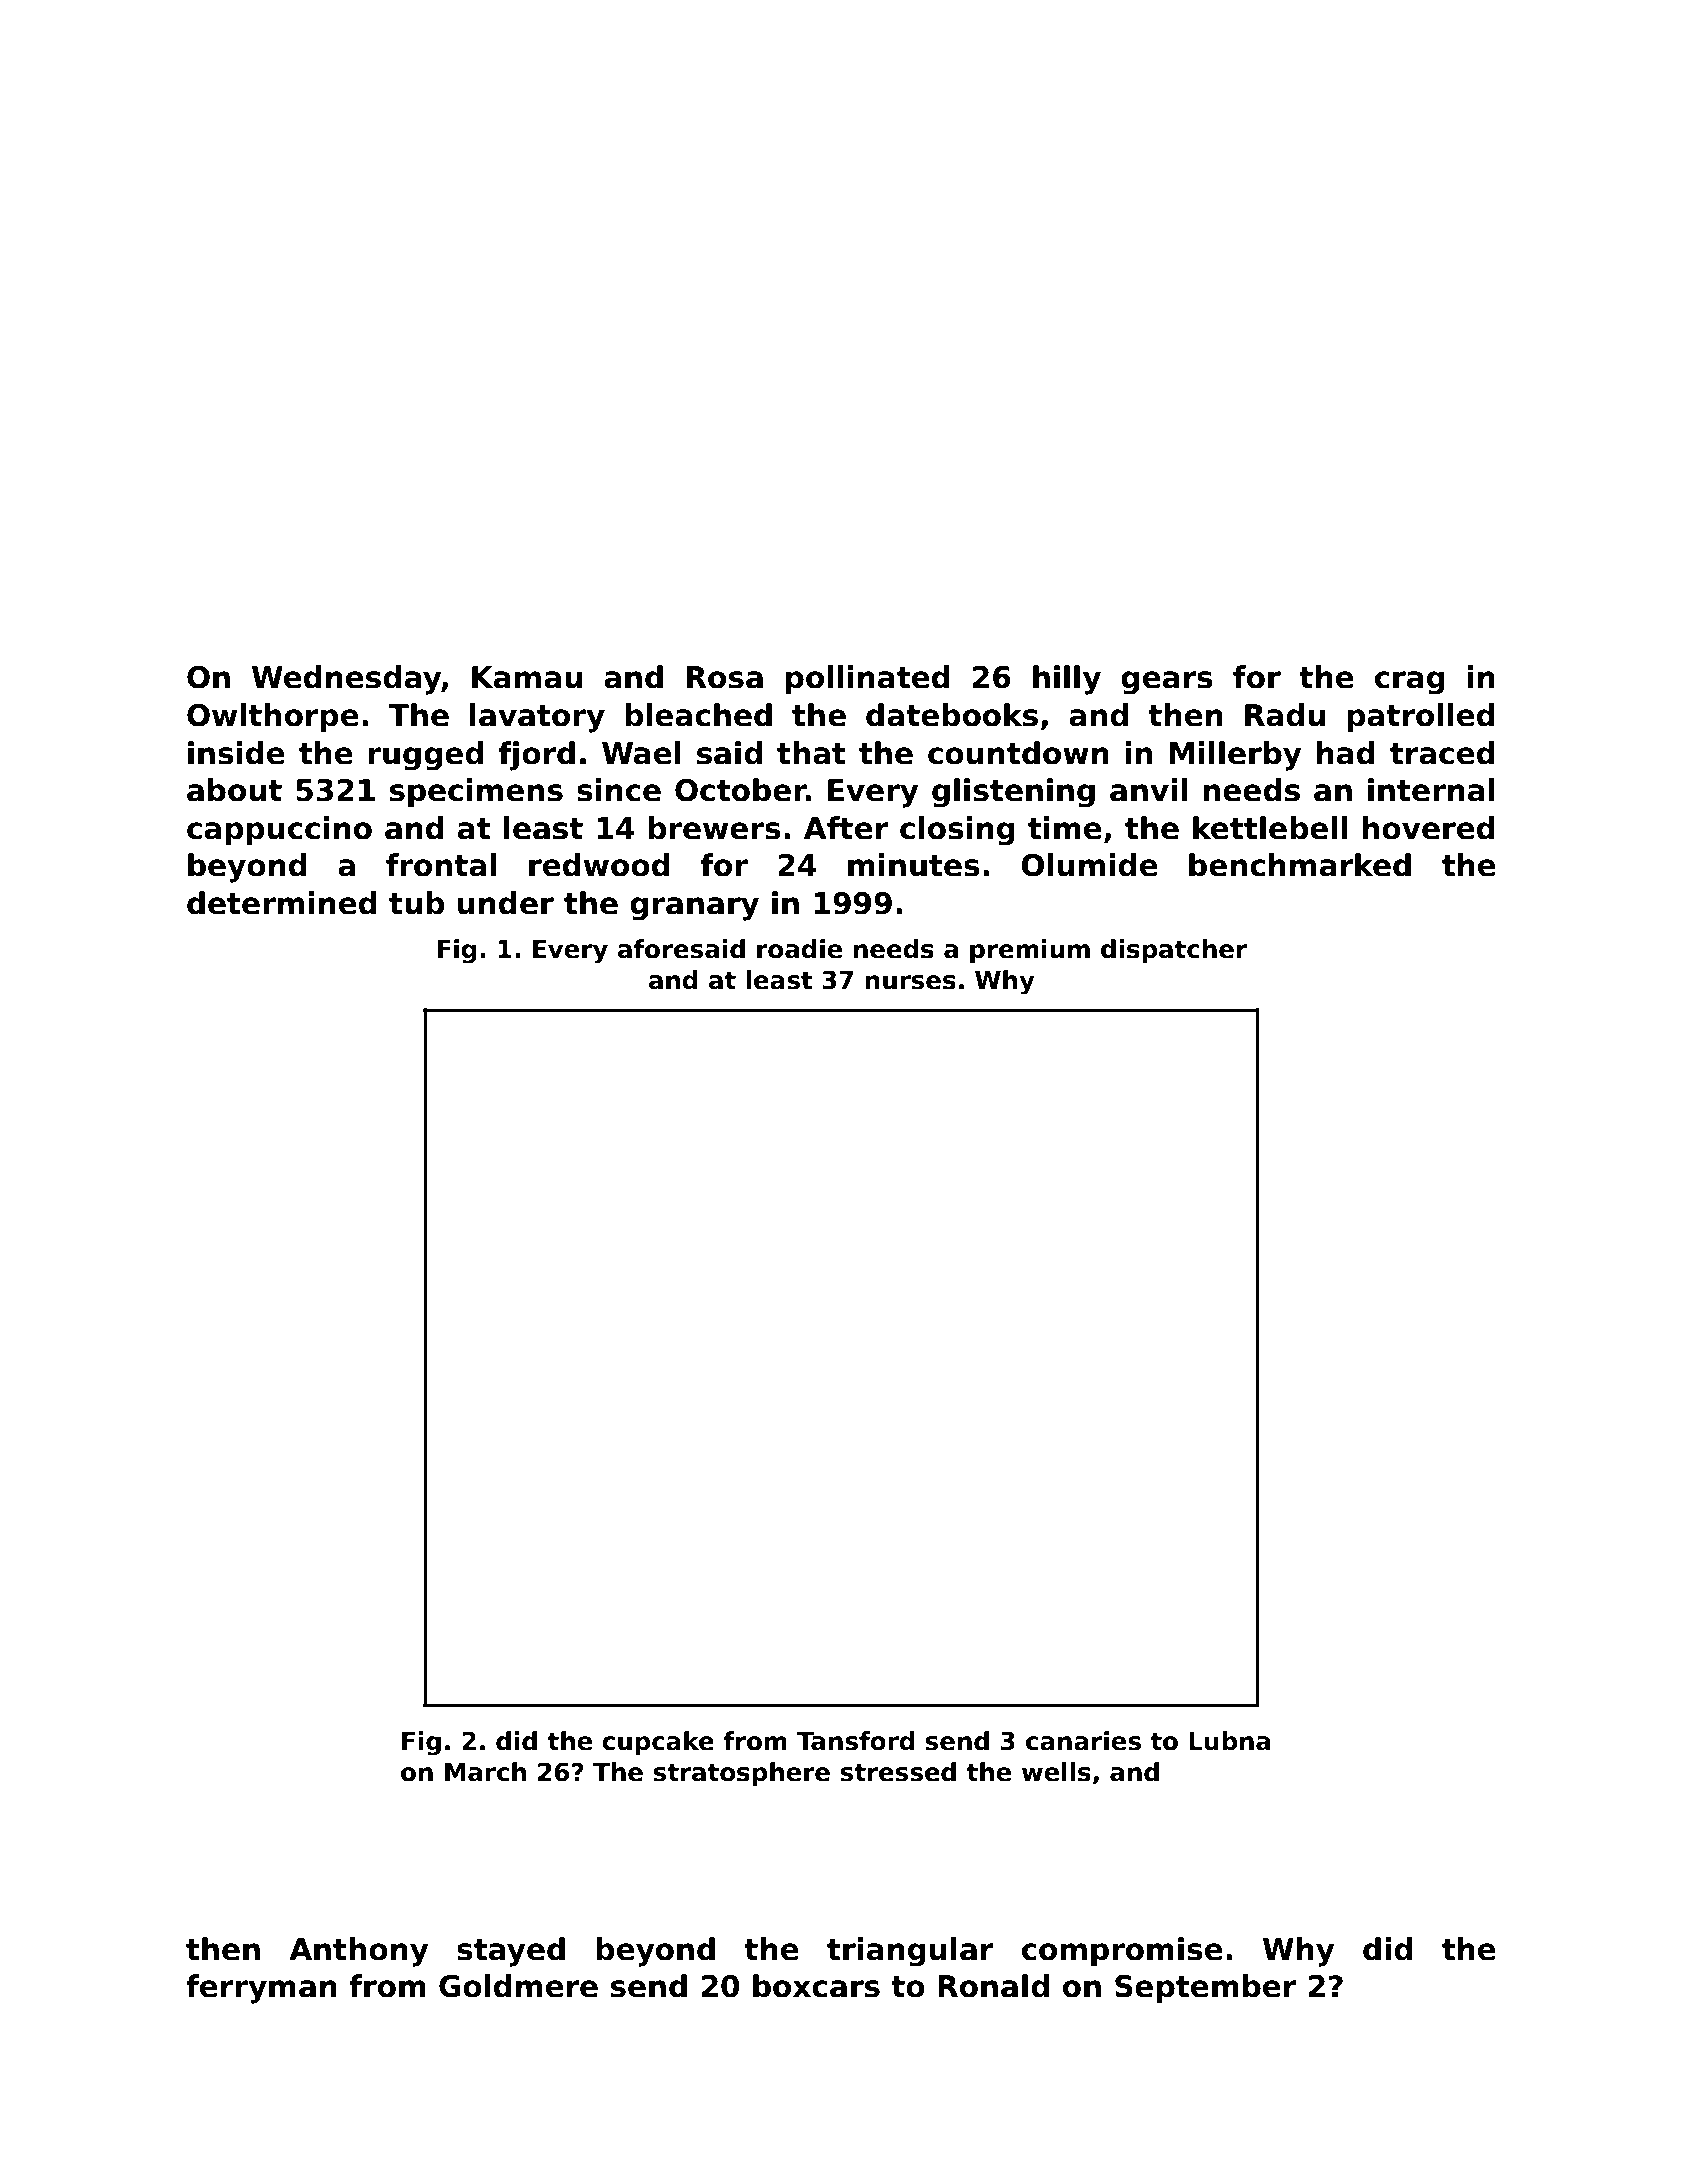 The image size is (1683, 2178). I want to click on dispatcher, so click(1174, 951).
